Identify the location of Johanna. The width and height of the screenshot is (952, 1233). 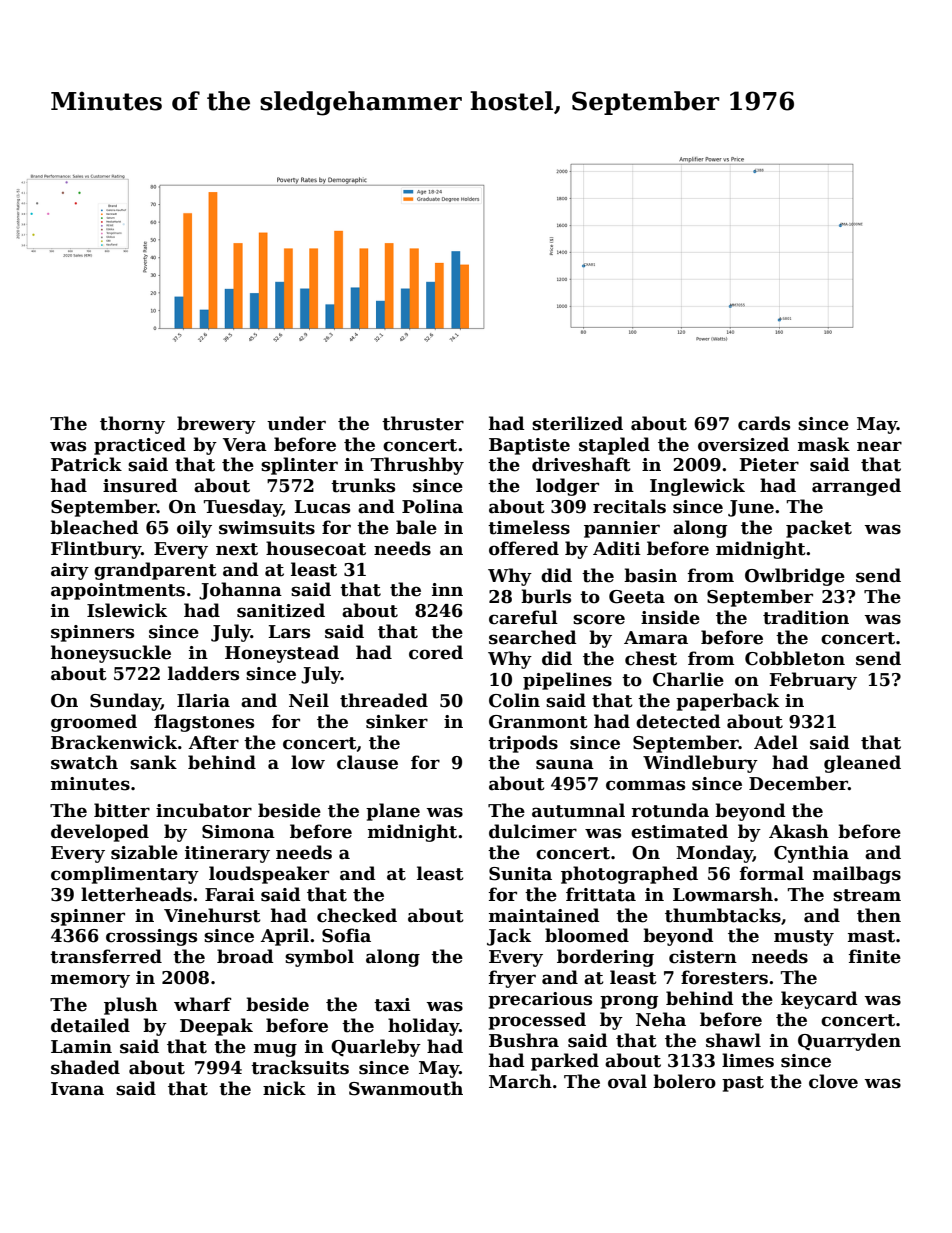
(240, 591).
